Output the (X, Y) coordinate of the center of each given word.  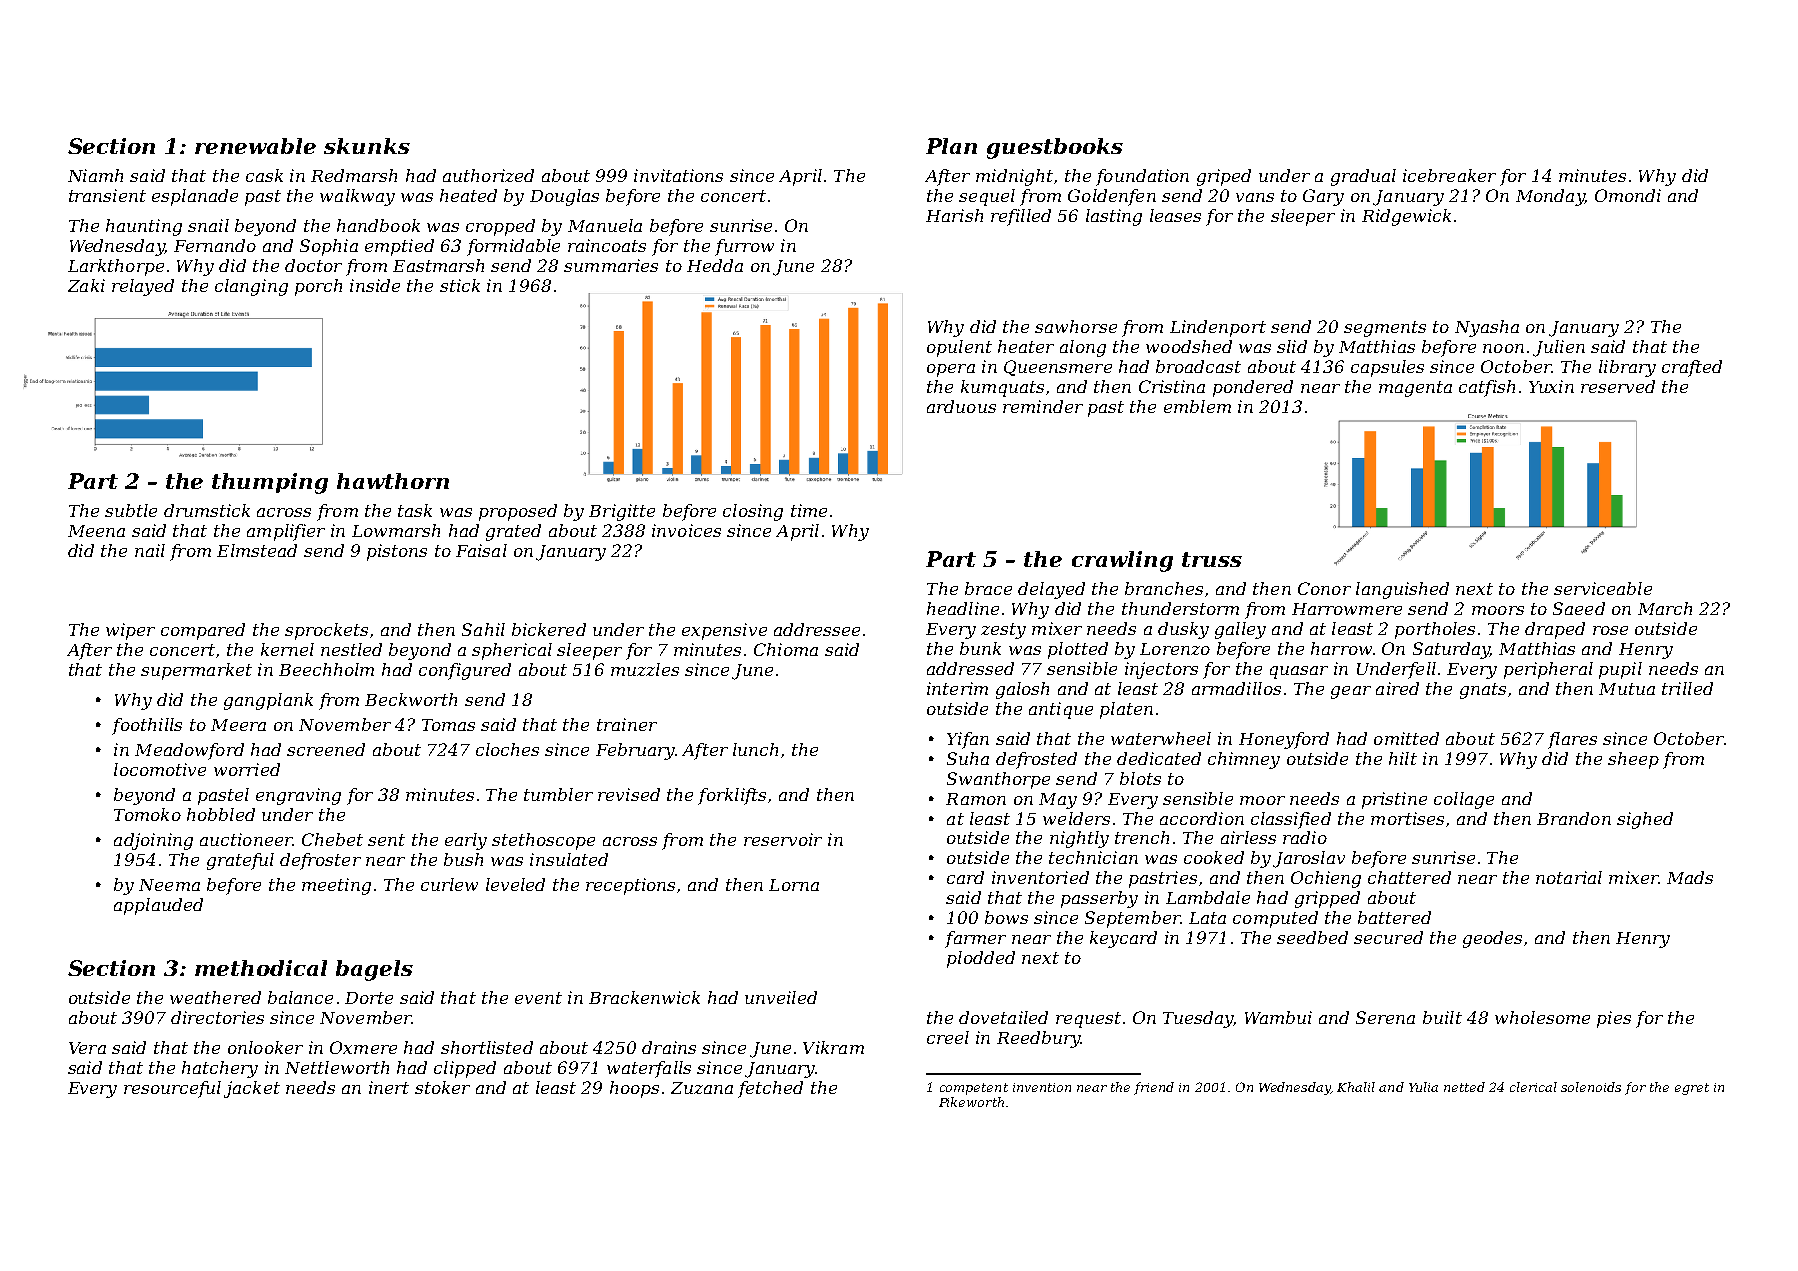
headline (963, 608)
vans (1255, 197)
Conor (1324, 588)
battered (1394, 917)
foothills (147, 726)
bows (1006, 917)
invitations (678, 175)
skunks (367, 146)
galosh (1022, 690)
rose (1610, 630)
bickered (549, 629)
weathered (215, 997)
